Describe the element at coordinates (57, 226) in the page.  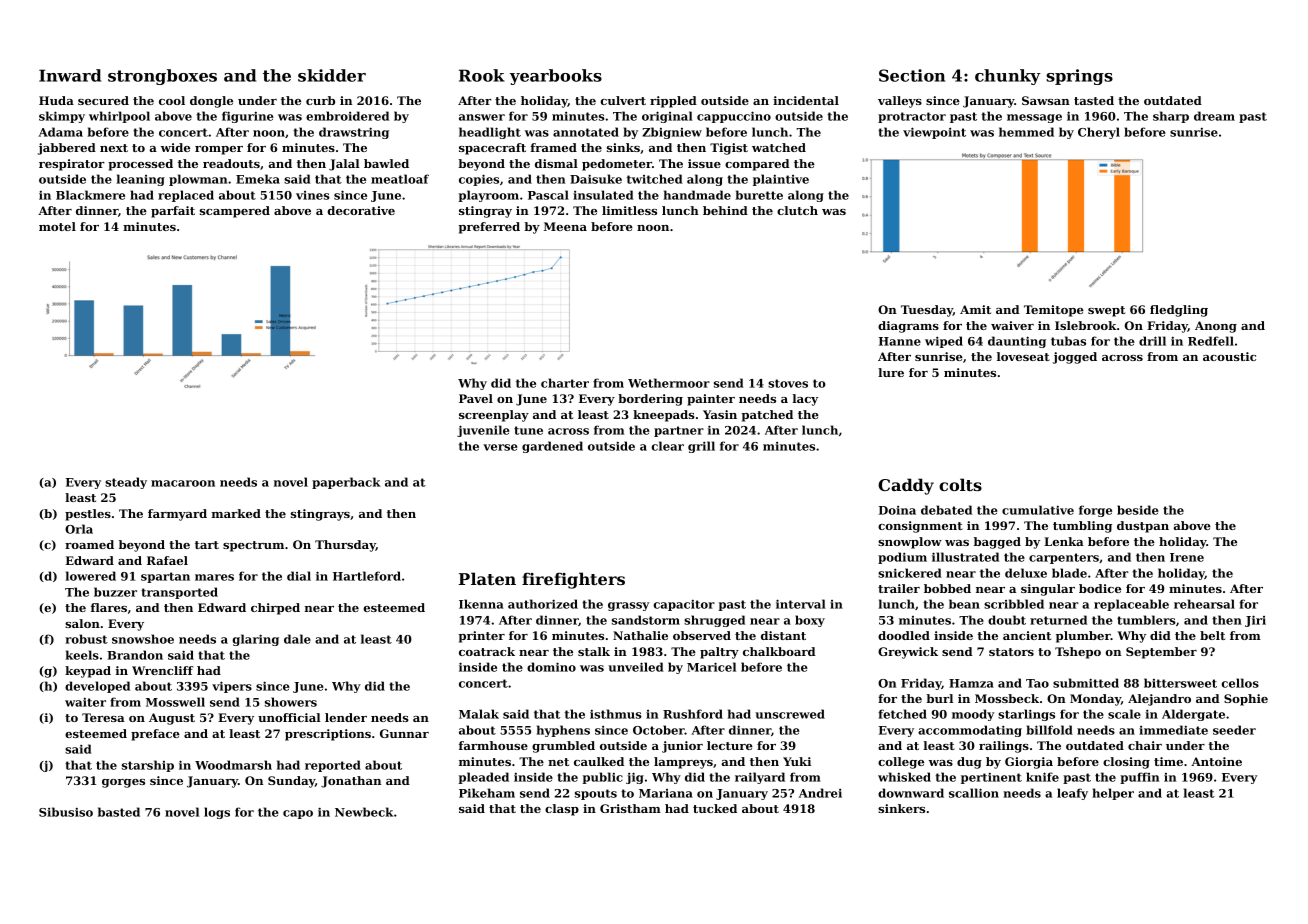
I see `motel` at that location.
